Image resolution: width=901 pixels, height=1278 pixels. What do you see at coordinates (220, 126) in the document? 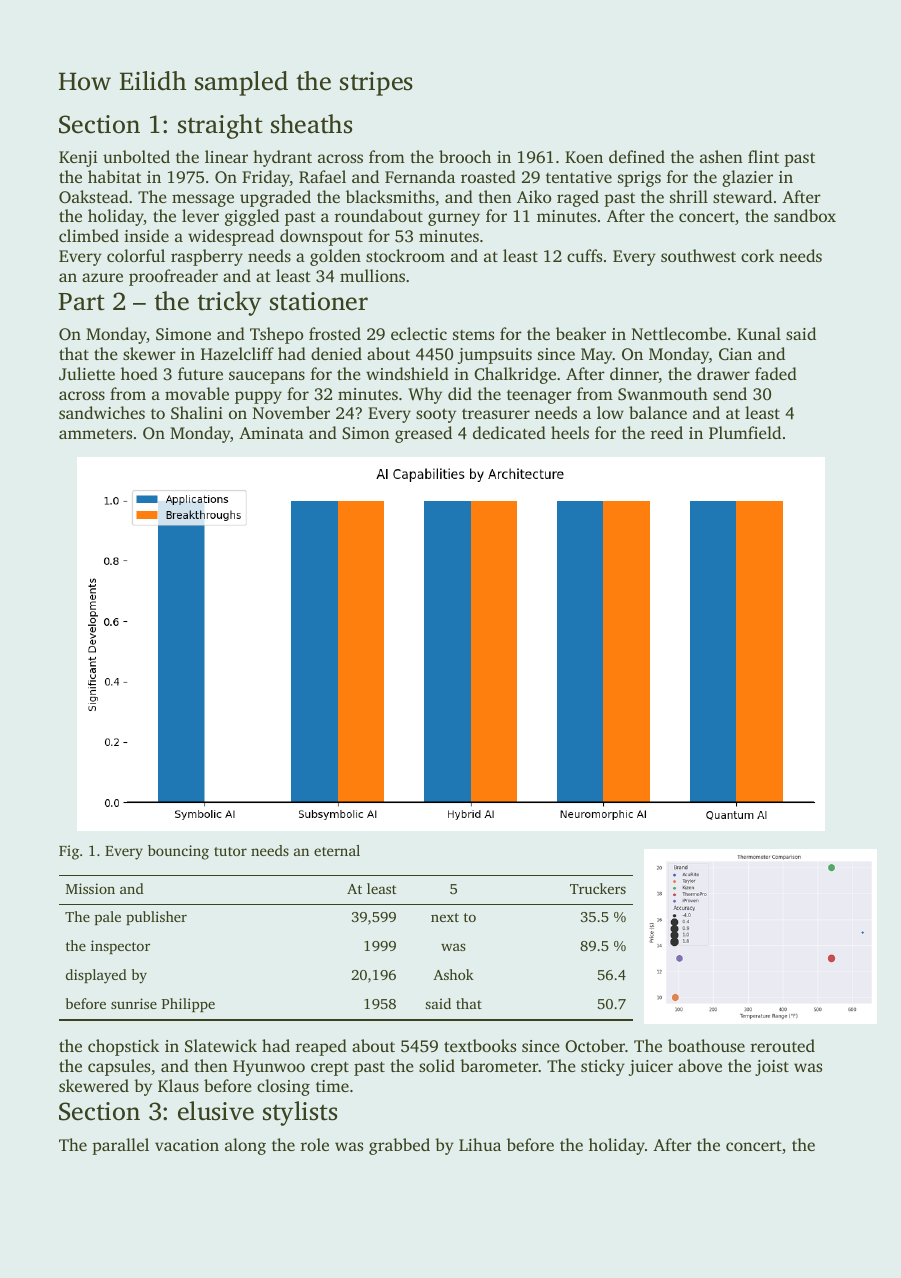
I see `straight` at bounding box center [220, 126].
